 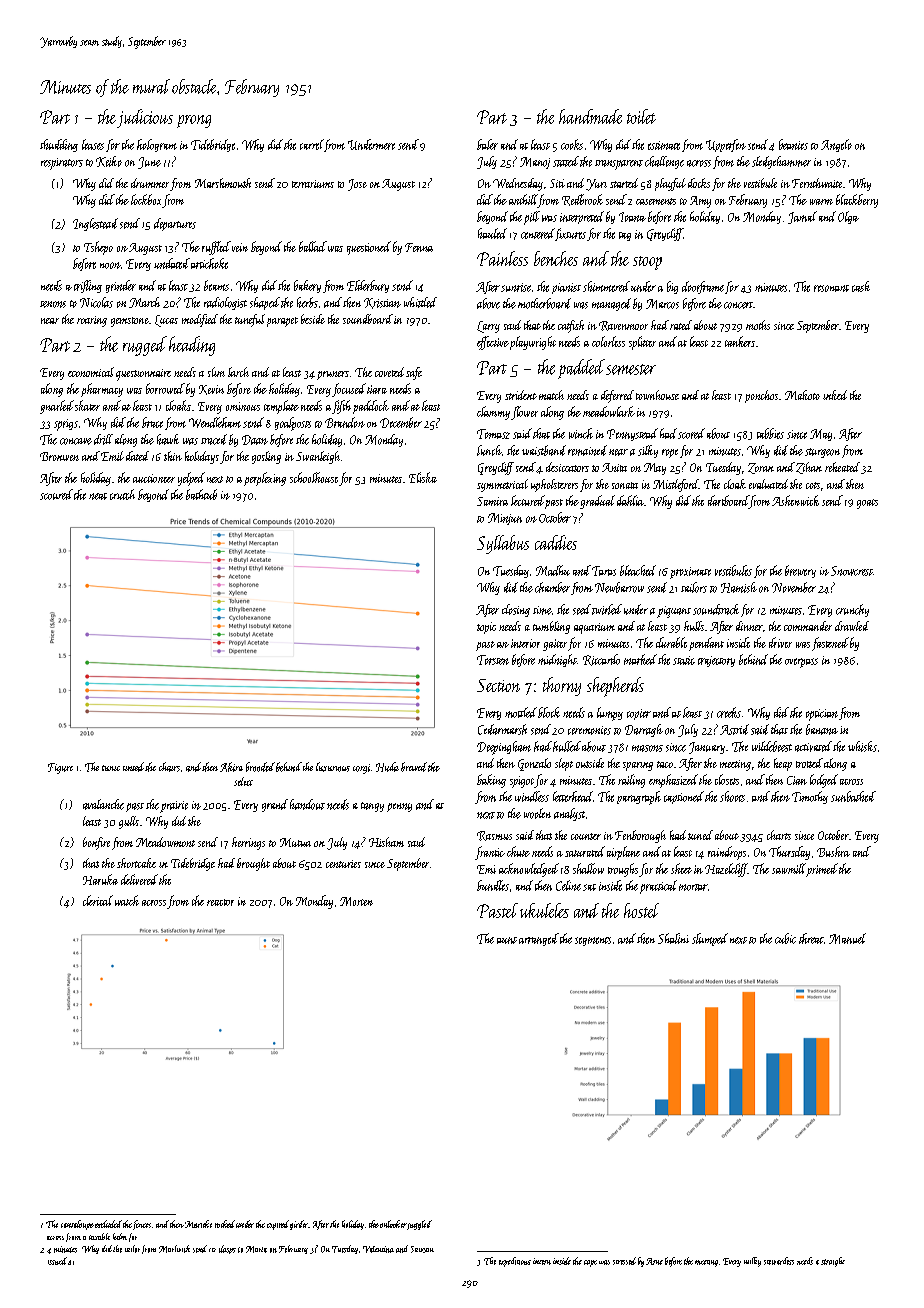 What do you see at coordinates (589, 730) in the screenshot?
I see `ceremonies` at bounding box center [589, 730].
